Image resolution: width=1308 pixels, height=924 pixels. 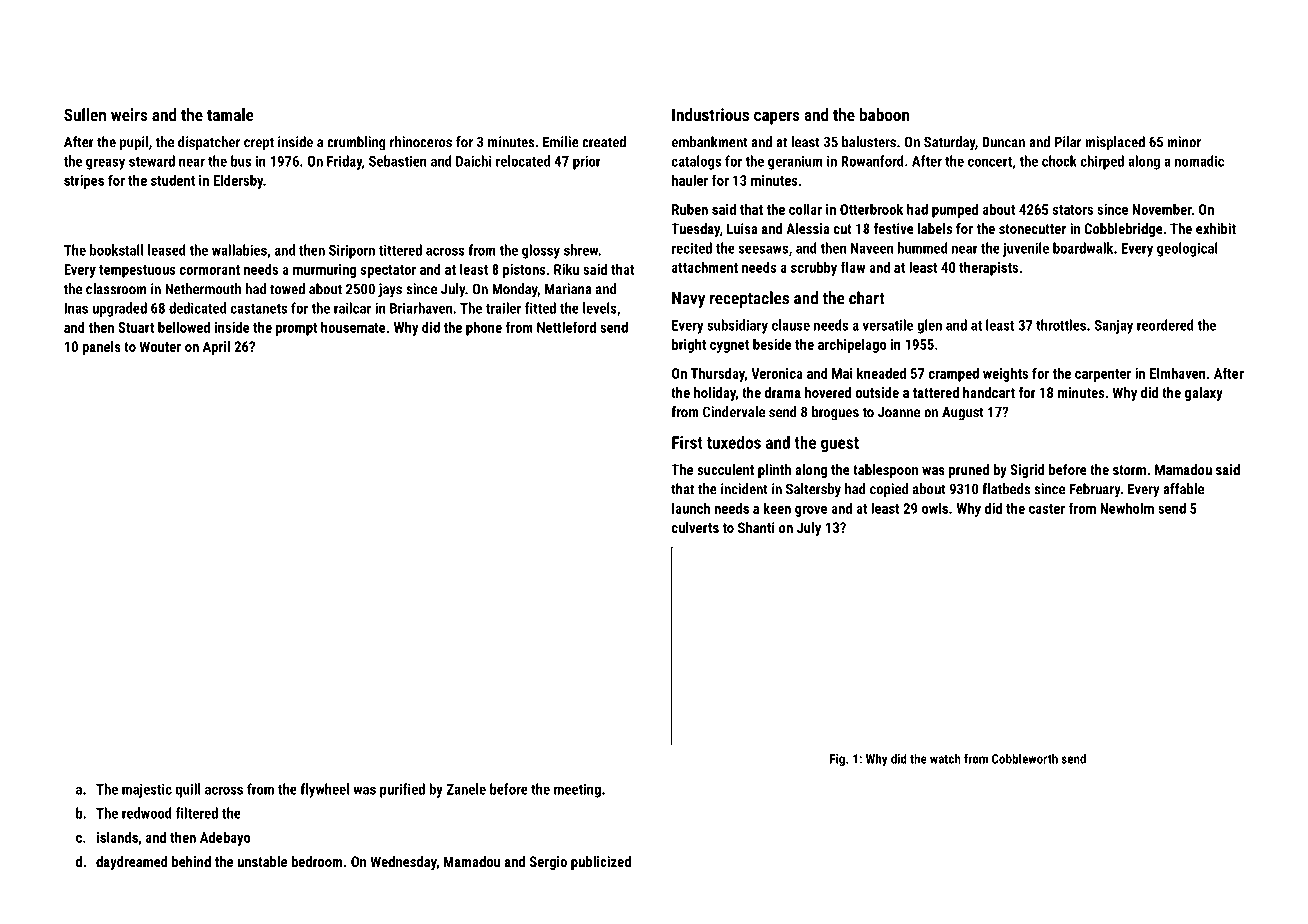 I want to click on First, so click(x=687, y=442).
